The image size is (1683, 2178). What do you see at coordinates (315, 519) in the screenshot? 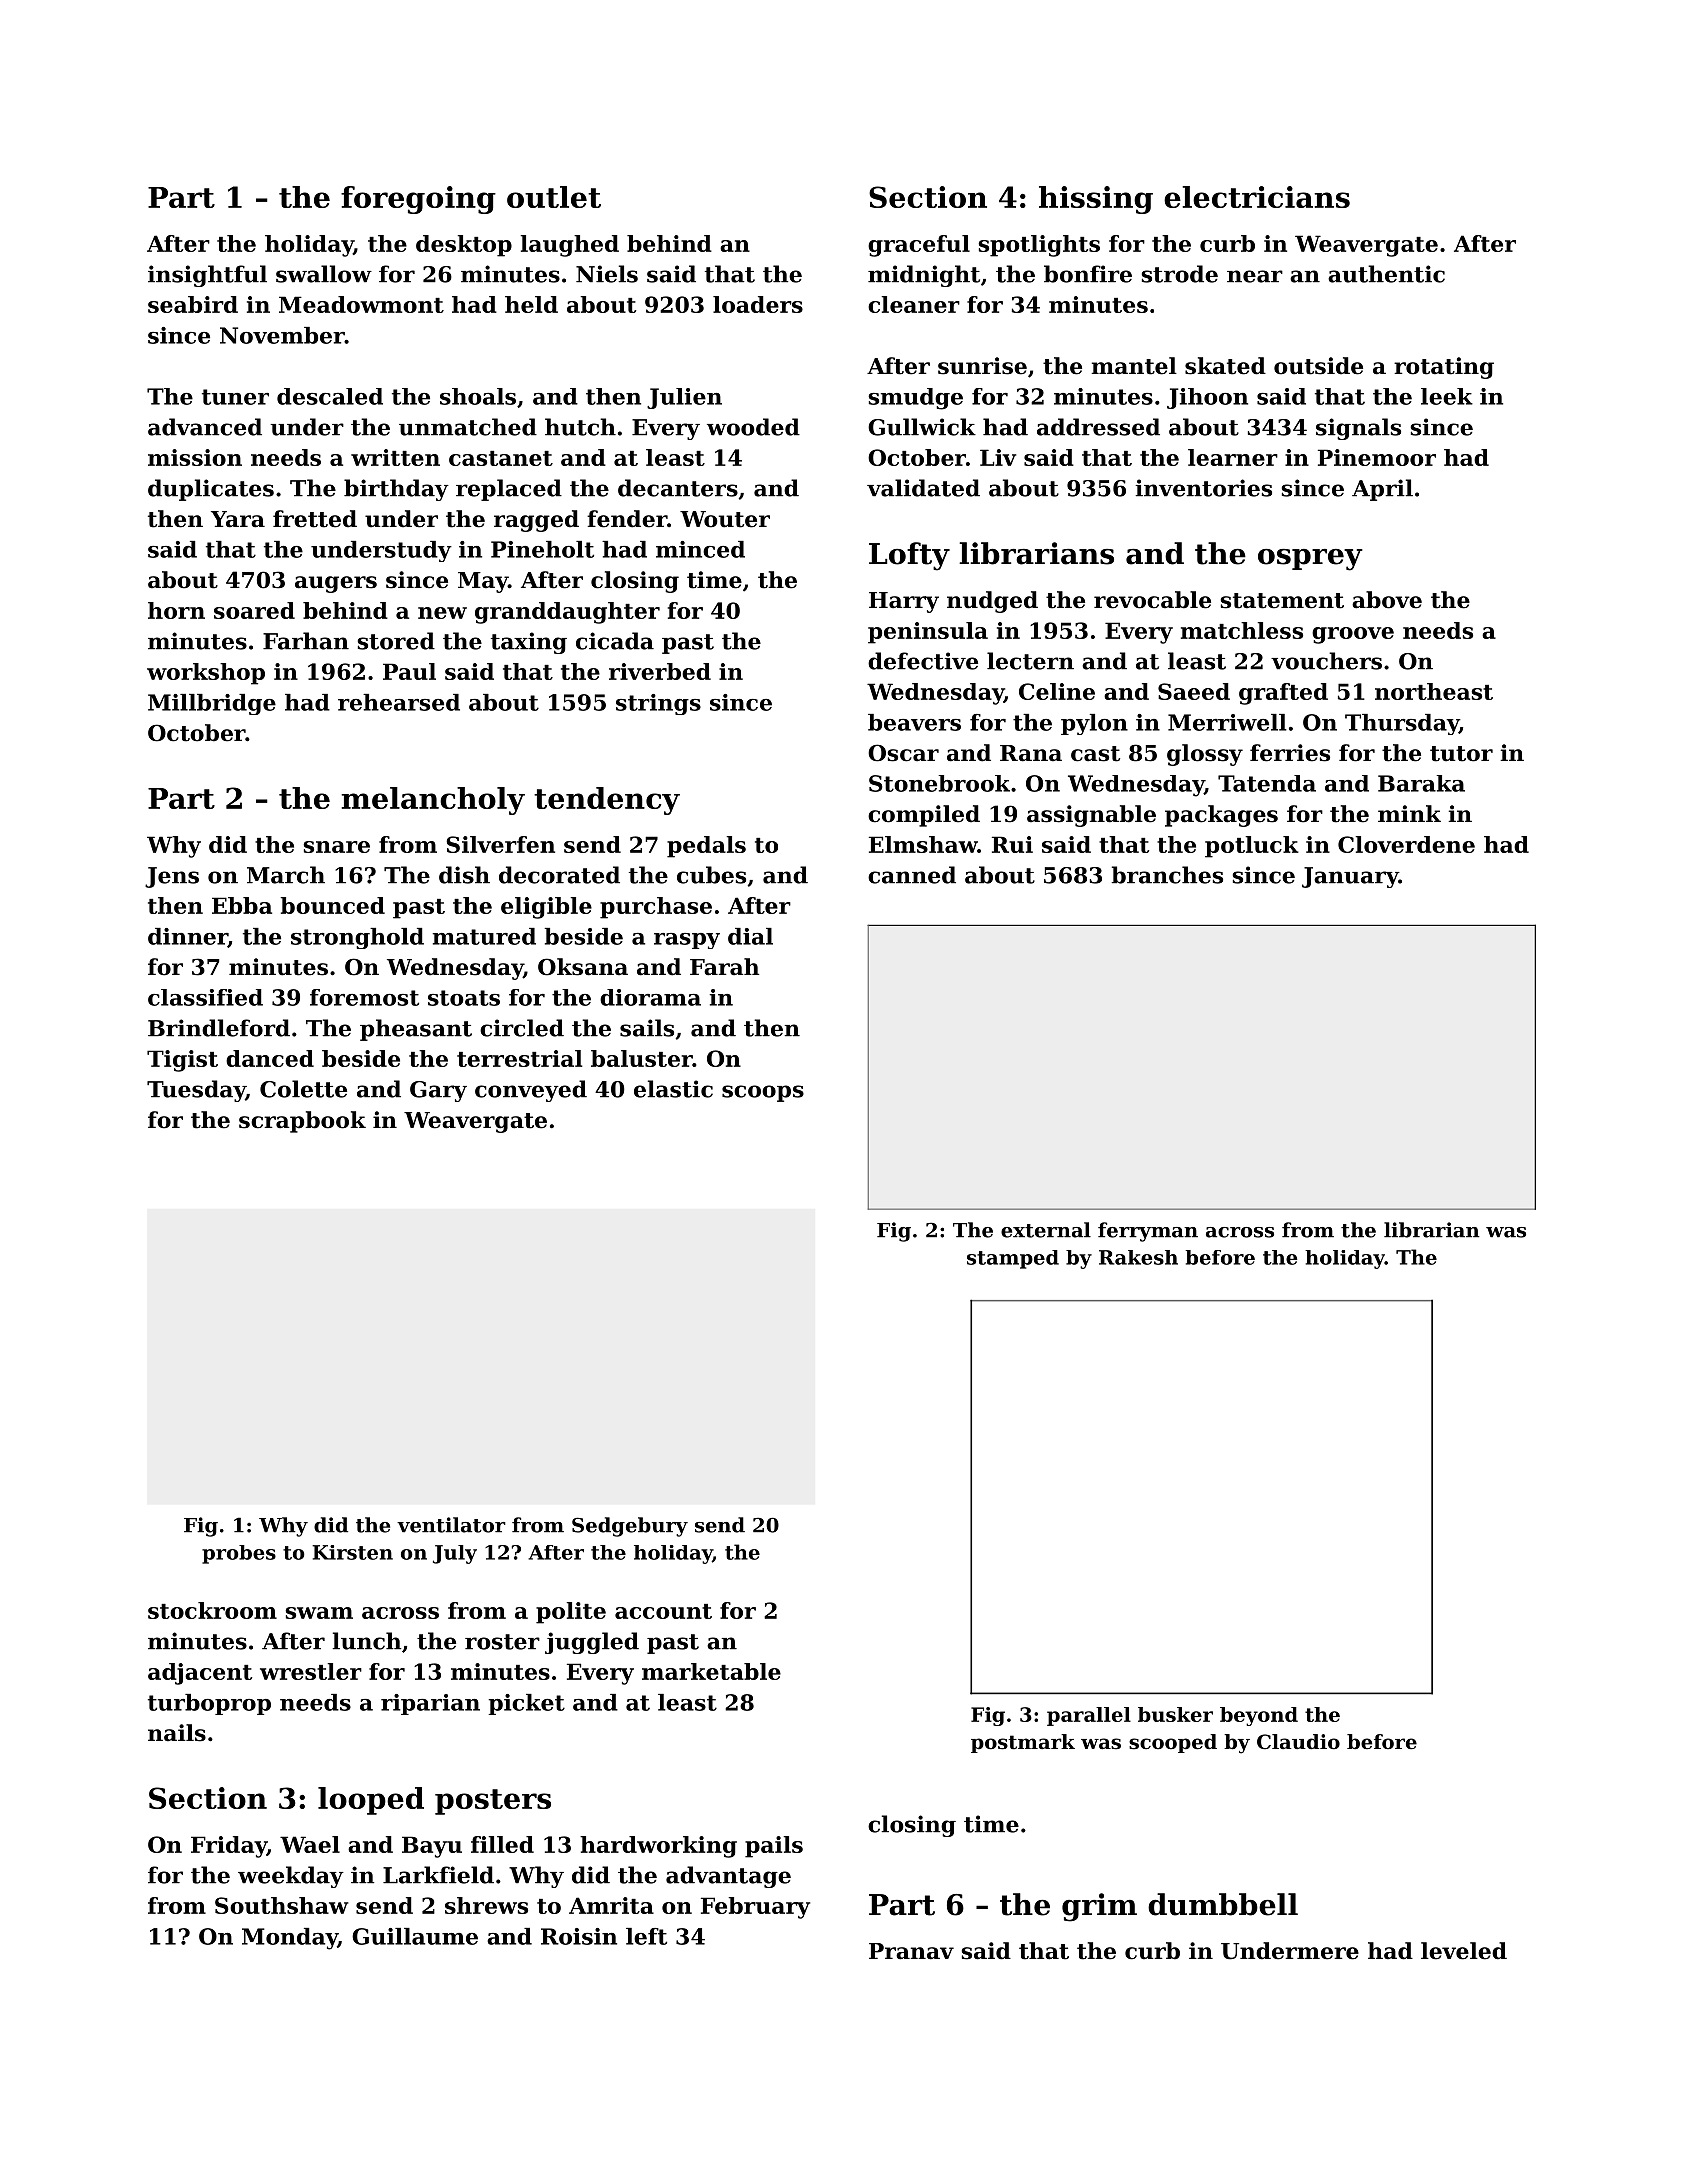
I see `fretted` at bounding box center [315, 519].
